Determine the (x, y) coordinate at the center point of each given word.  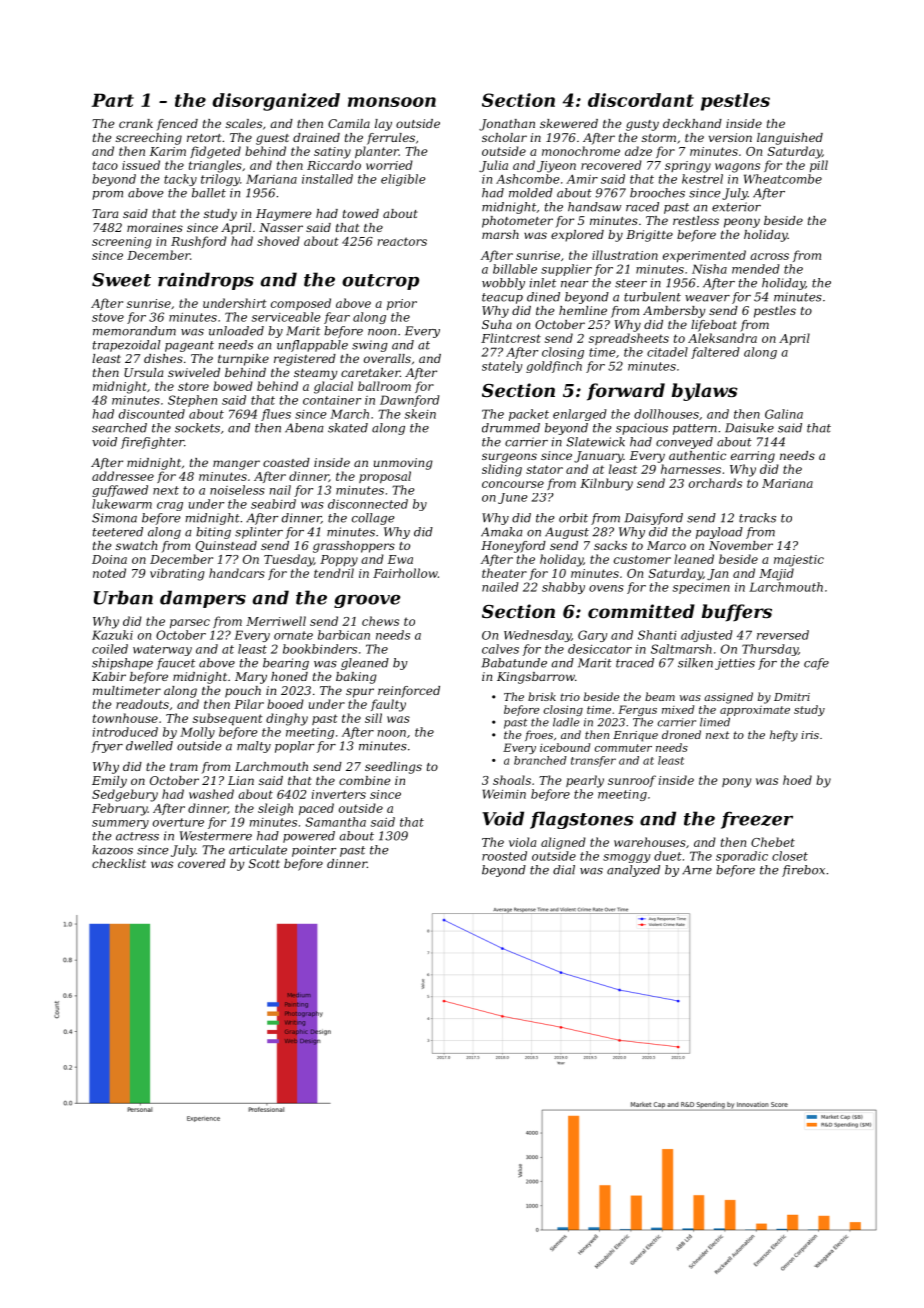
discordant (641, 100)
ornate (293, 635)
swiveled (194, 372)
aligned (563, 843)
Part (112, 100)
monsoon (392, 102)
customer (642, 559)
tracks (757, 518)
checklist (119, 863)
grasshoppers (354, 547)
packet (529, 415)
